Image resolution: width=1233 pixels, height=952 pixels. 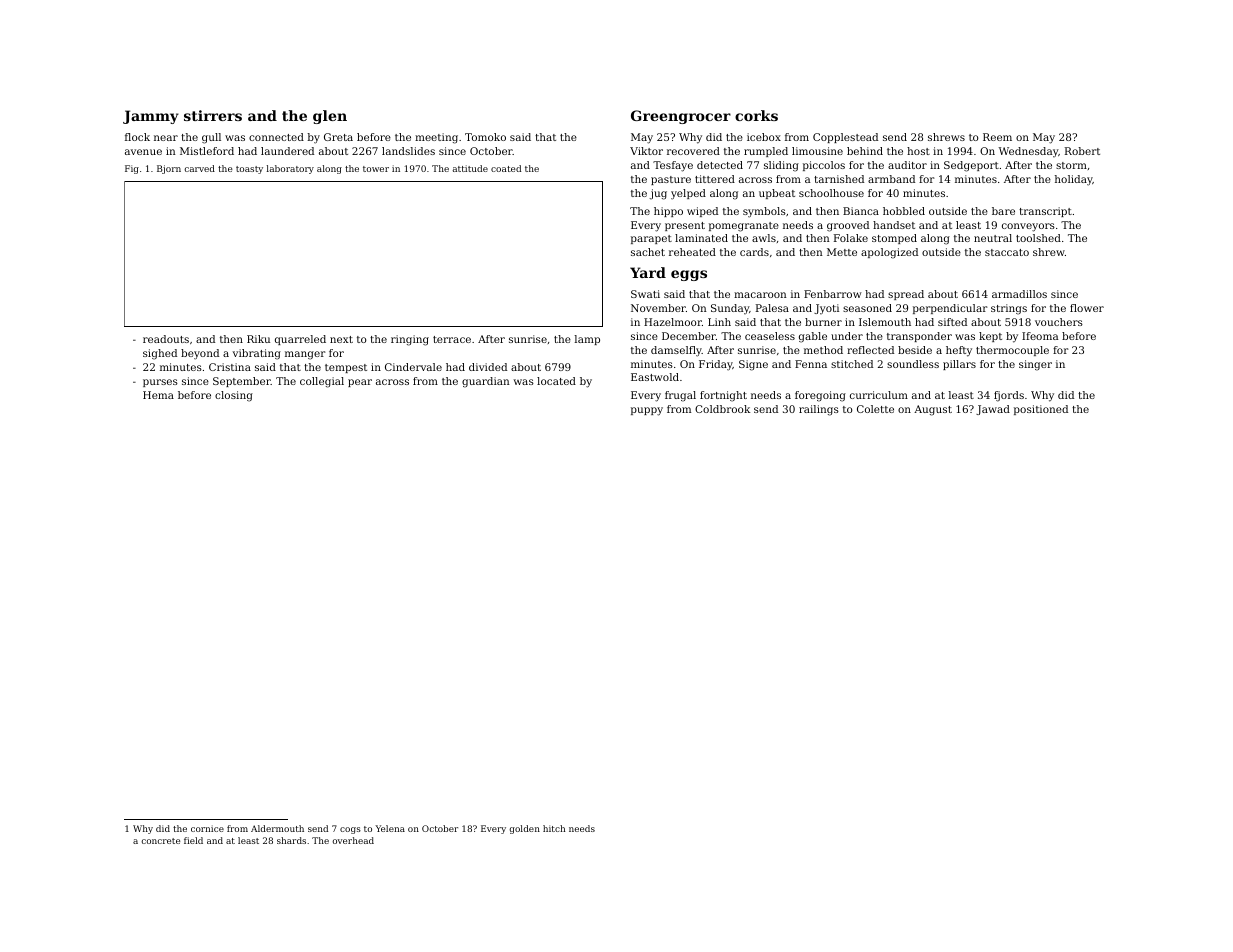 I want to click on puppy, so click(x=647, y=411).
